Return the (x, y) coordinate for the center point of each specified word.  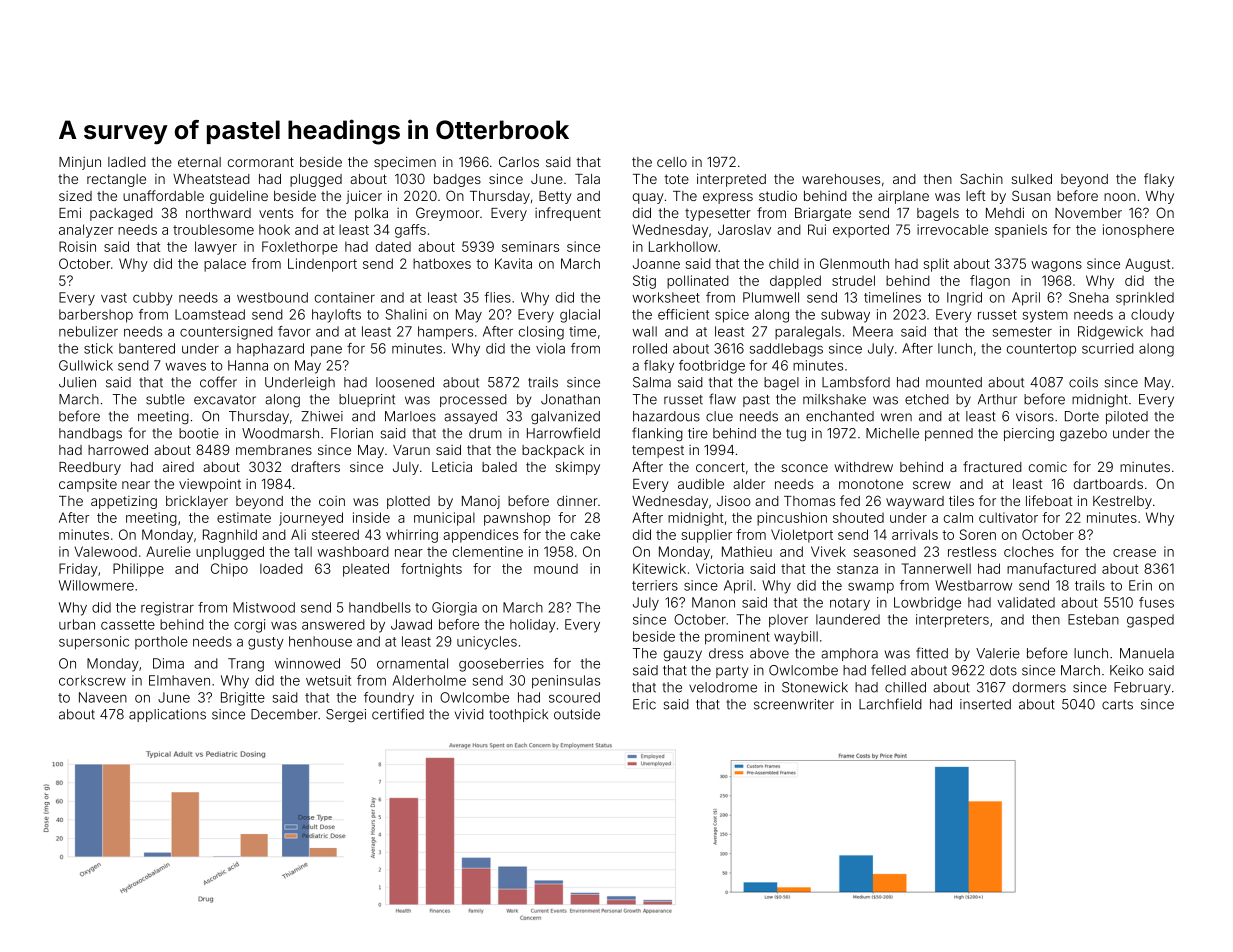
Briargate (823, 214)
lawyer (216, 248)
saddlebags (786, 350)
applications (167, 715)
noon (1120, 197)
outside (577, 714)
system (1045, 316)
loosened (405, 382)
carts (1117, 705)
